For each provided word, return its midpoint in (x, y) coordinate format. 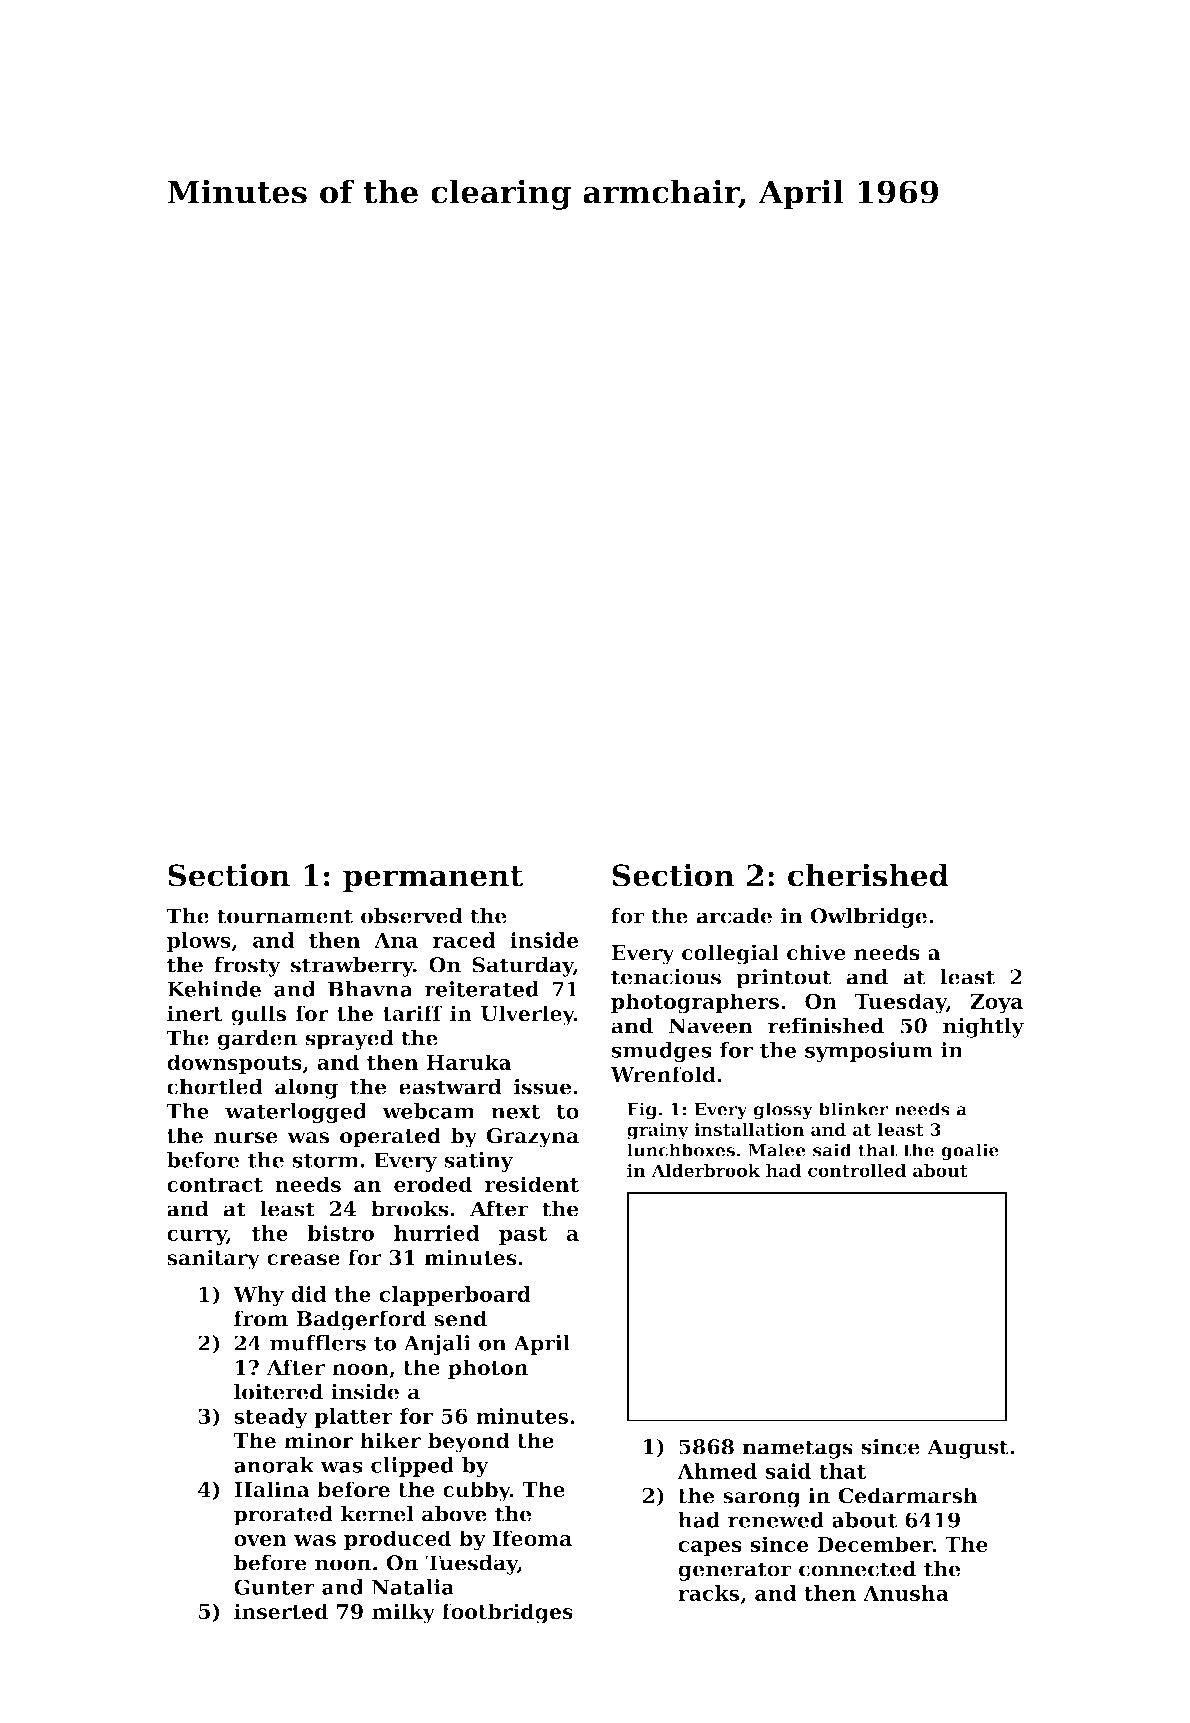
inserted (281, 1611)
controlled (857, 1170)
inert (195, 1013)
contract (215, 1185)
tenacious (666, 977)
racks (708, 1593)
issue (542, 1086)
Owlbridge (868, 918)
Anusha (906, 1593)
